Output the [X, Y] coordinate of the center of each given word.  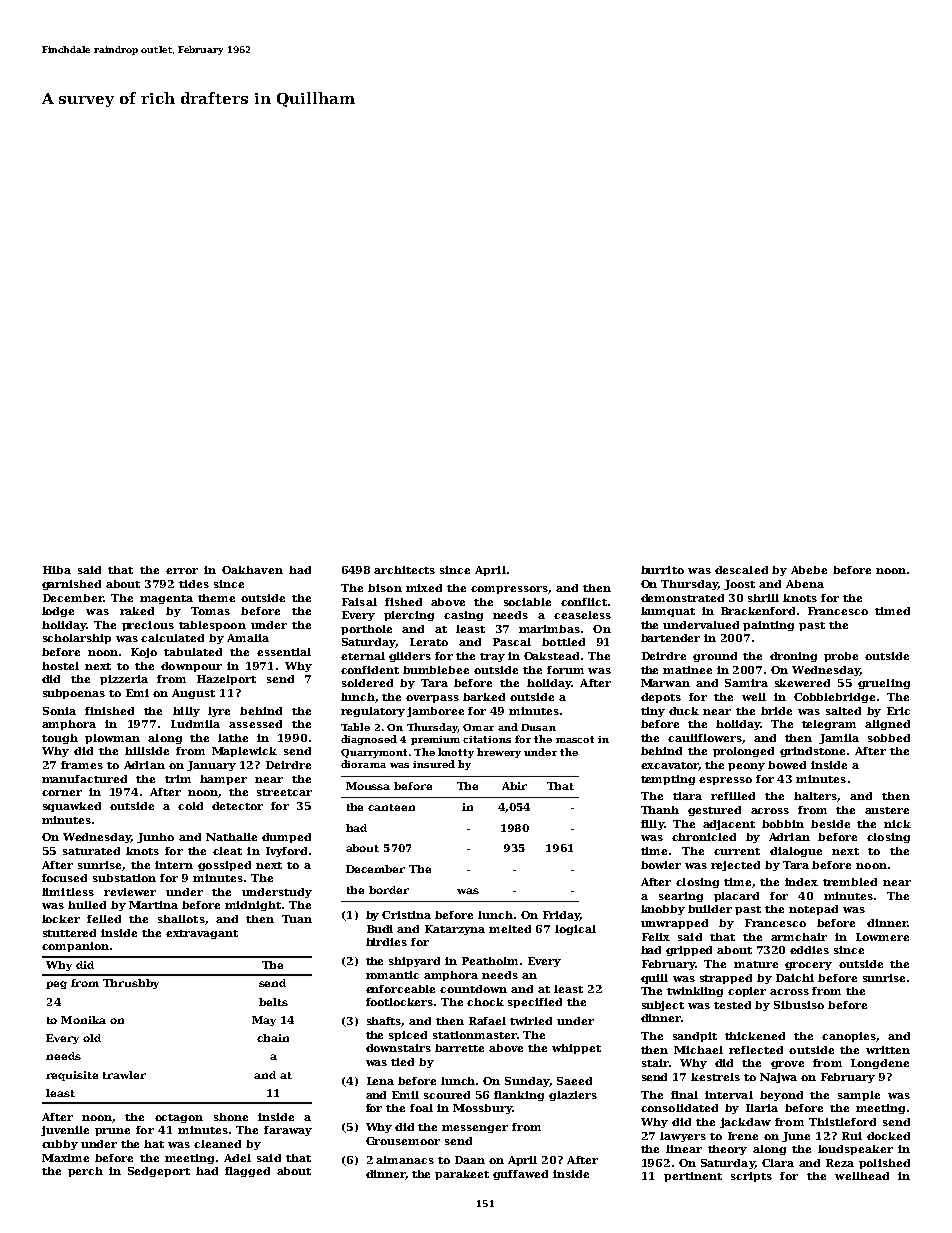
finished [109, 711]
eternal [363, 656]
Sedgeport [159, 1172]
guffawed [520, 1175]
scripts [751, 1177]
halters [815, 796]
